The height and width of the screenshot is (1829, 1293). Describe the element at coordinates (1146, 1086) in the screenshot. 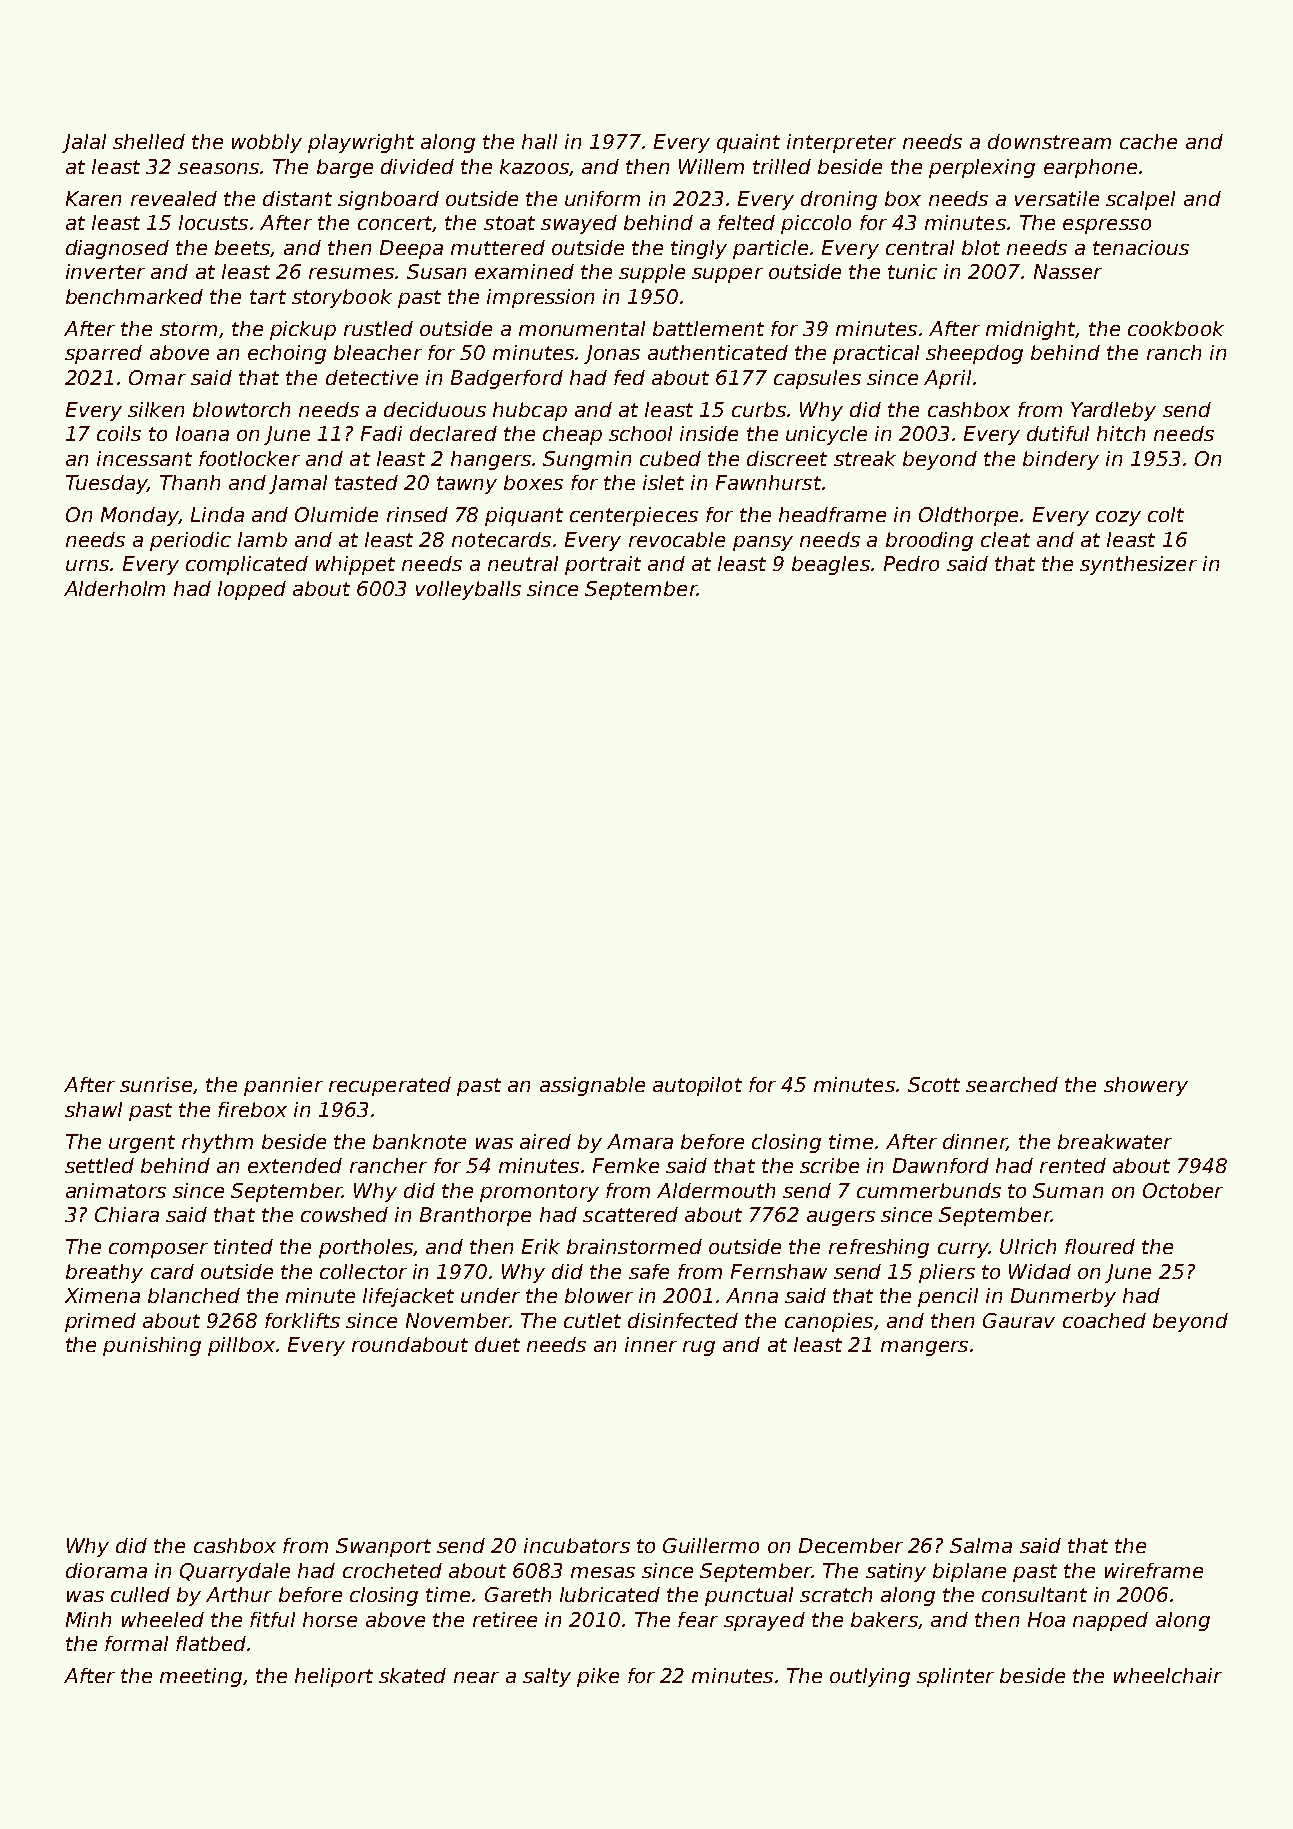

I see `showery` at that location.
